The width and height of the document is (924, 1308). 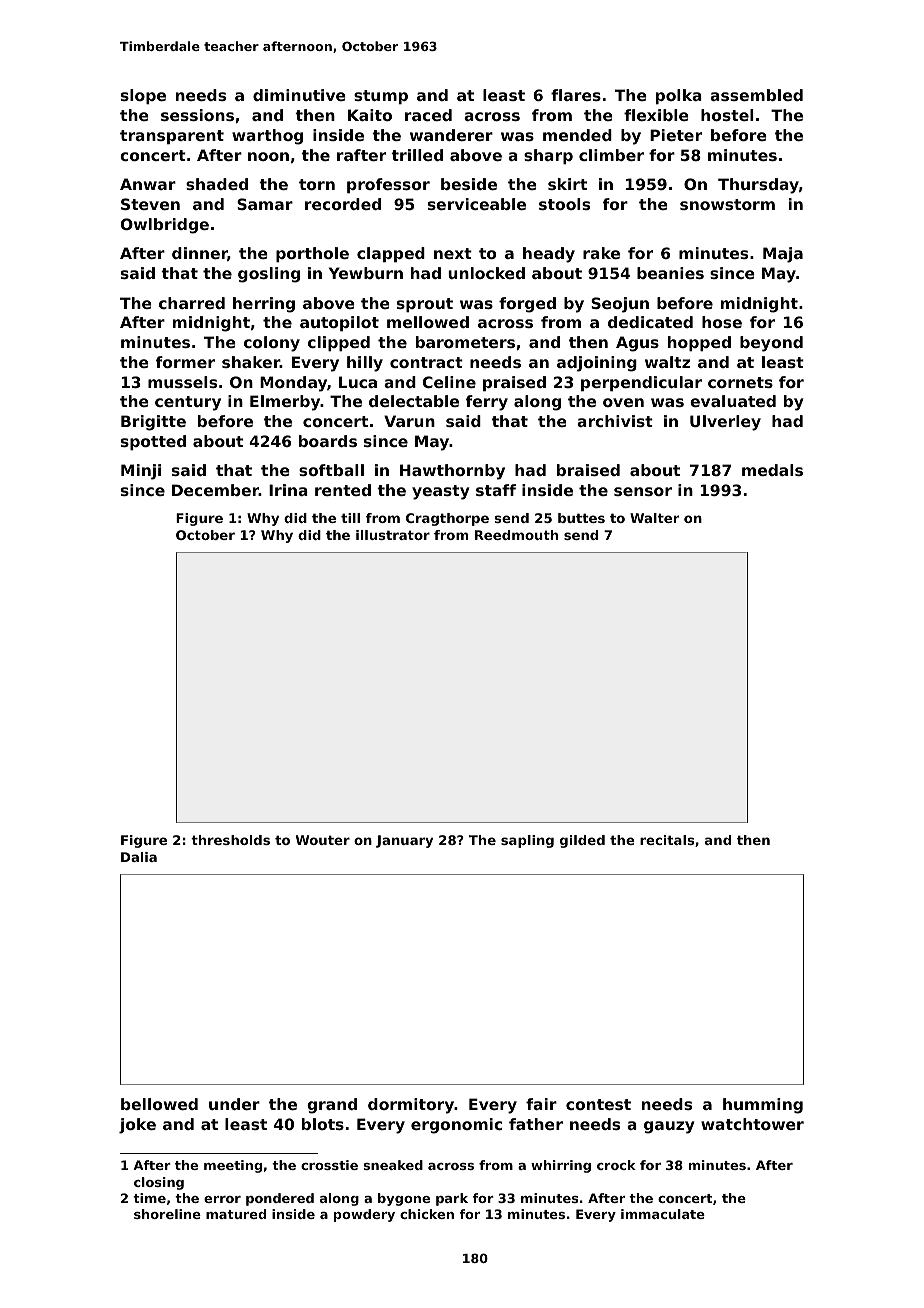 What do you see at coordinates (167, 1214) in the document?
I see `shoreline` at bounding box center [167, 1214].
